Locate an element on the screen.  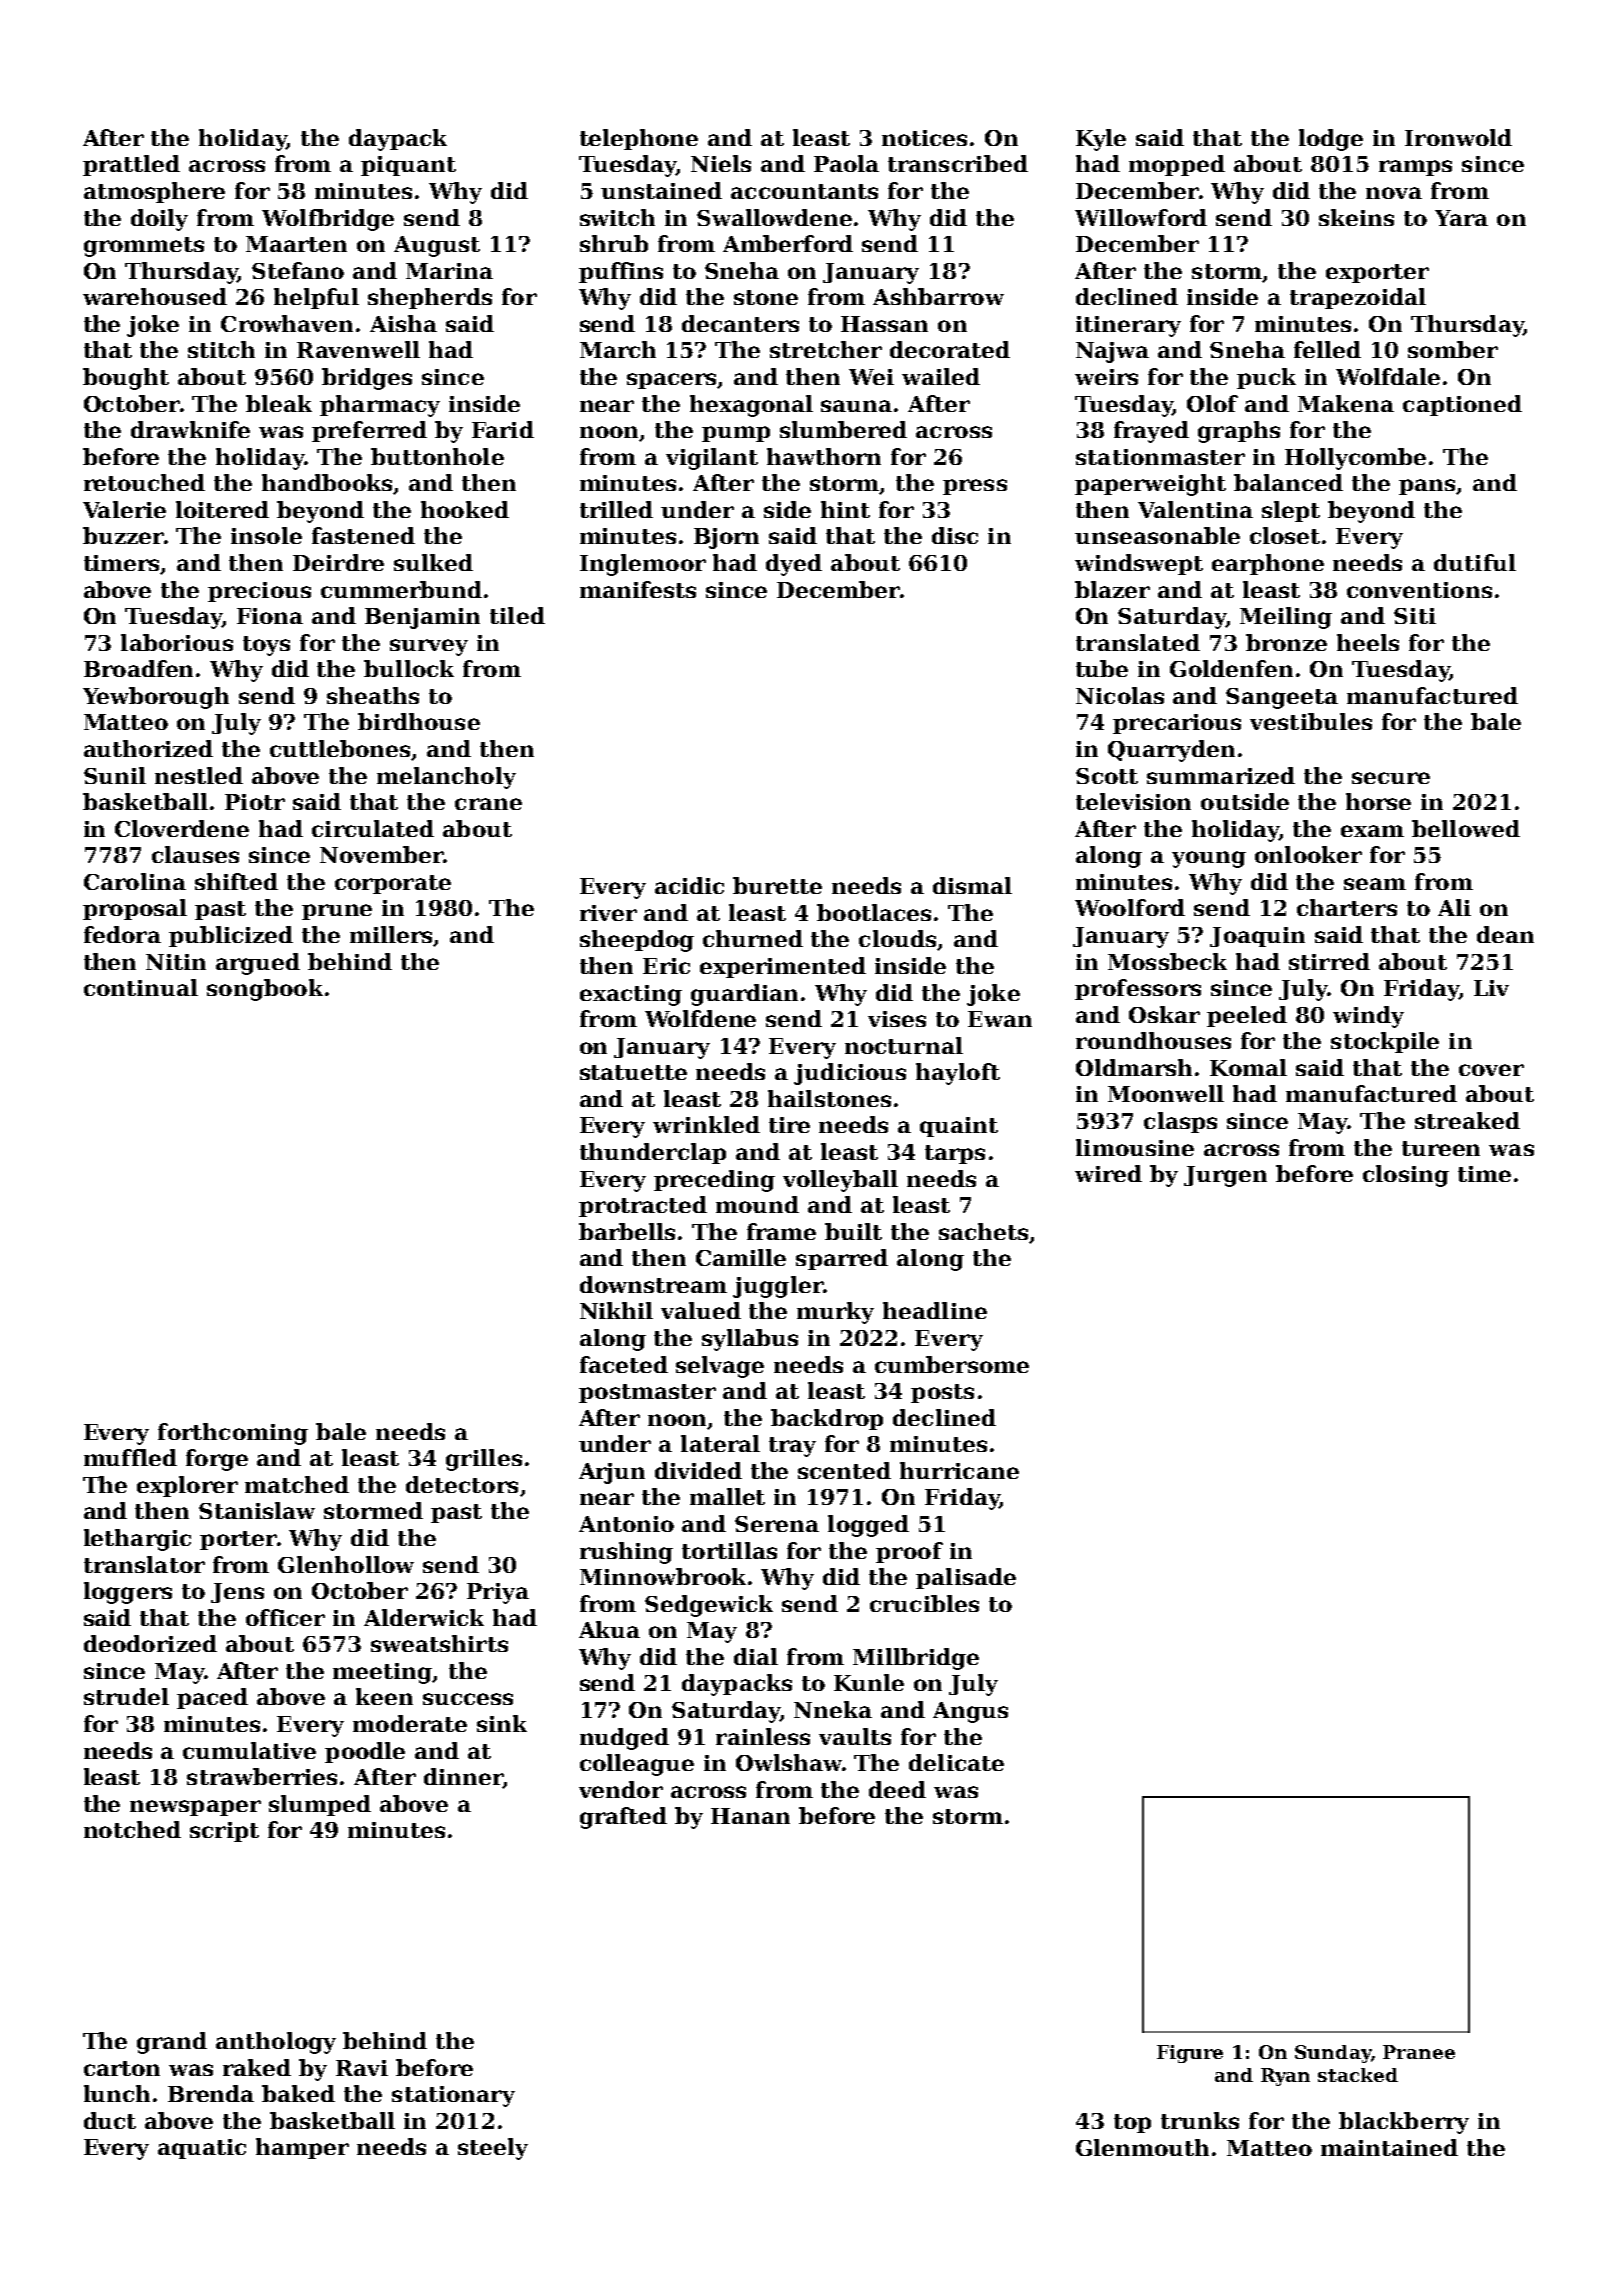
closing is located at coordinates (1406, 1176).
